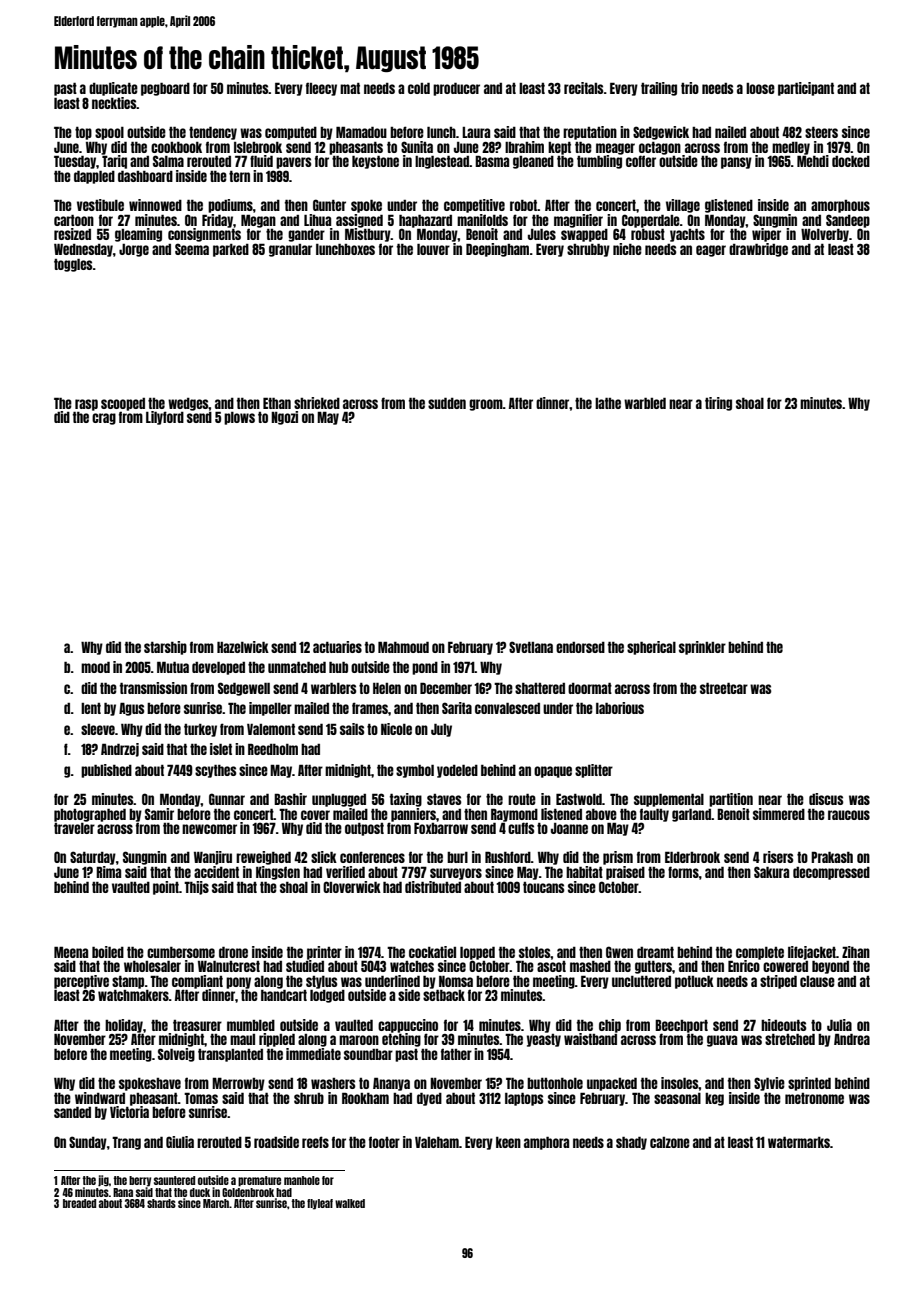 This screenshot has height=1308, width=924. What do you see at coordinates (821, 132) in the screenshot?
I see `steers` at bounding box center [821, 132].
